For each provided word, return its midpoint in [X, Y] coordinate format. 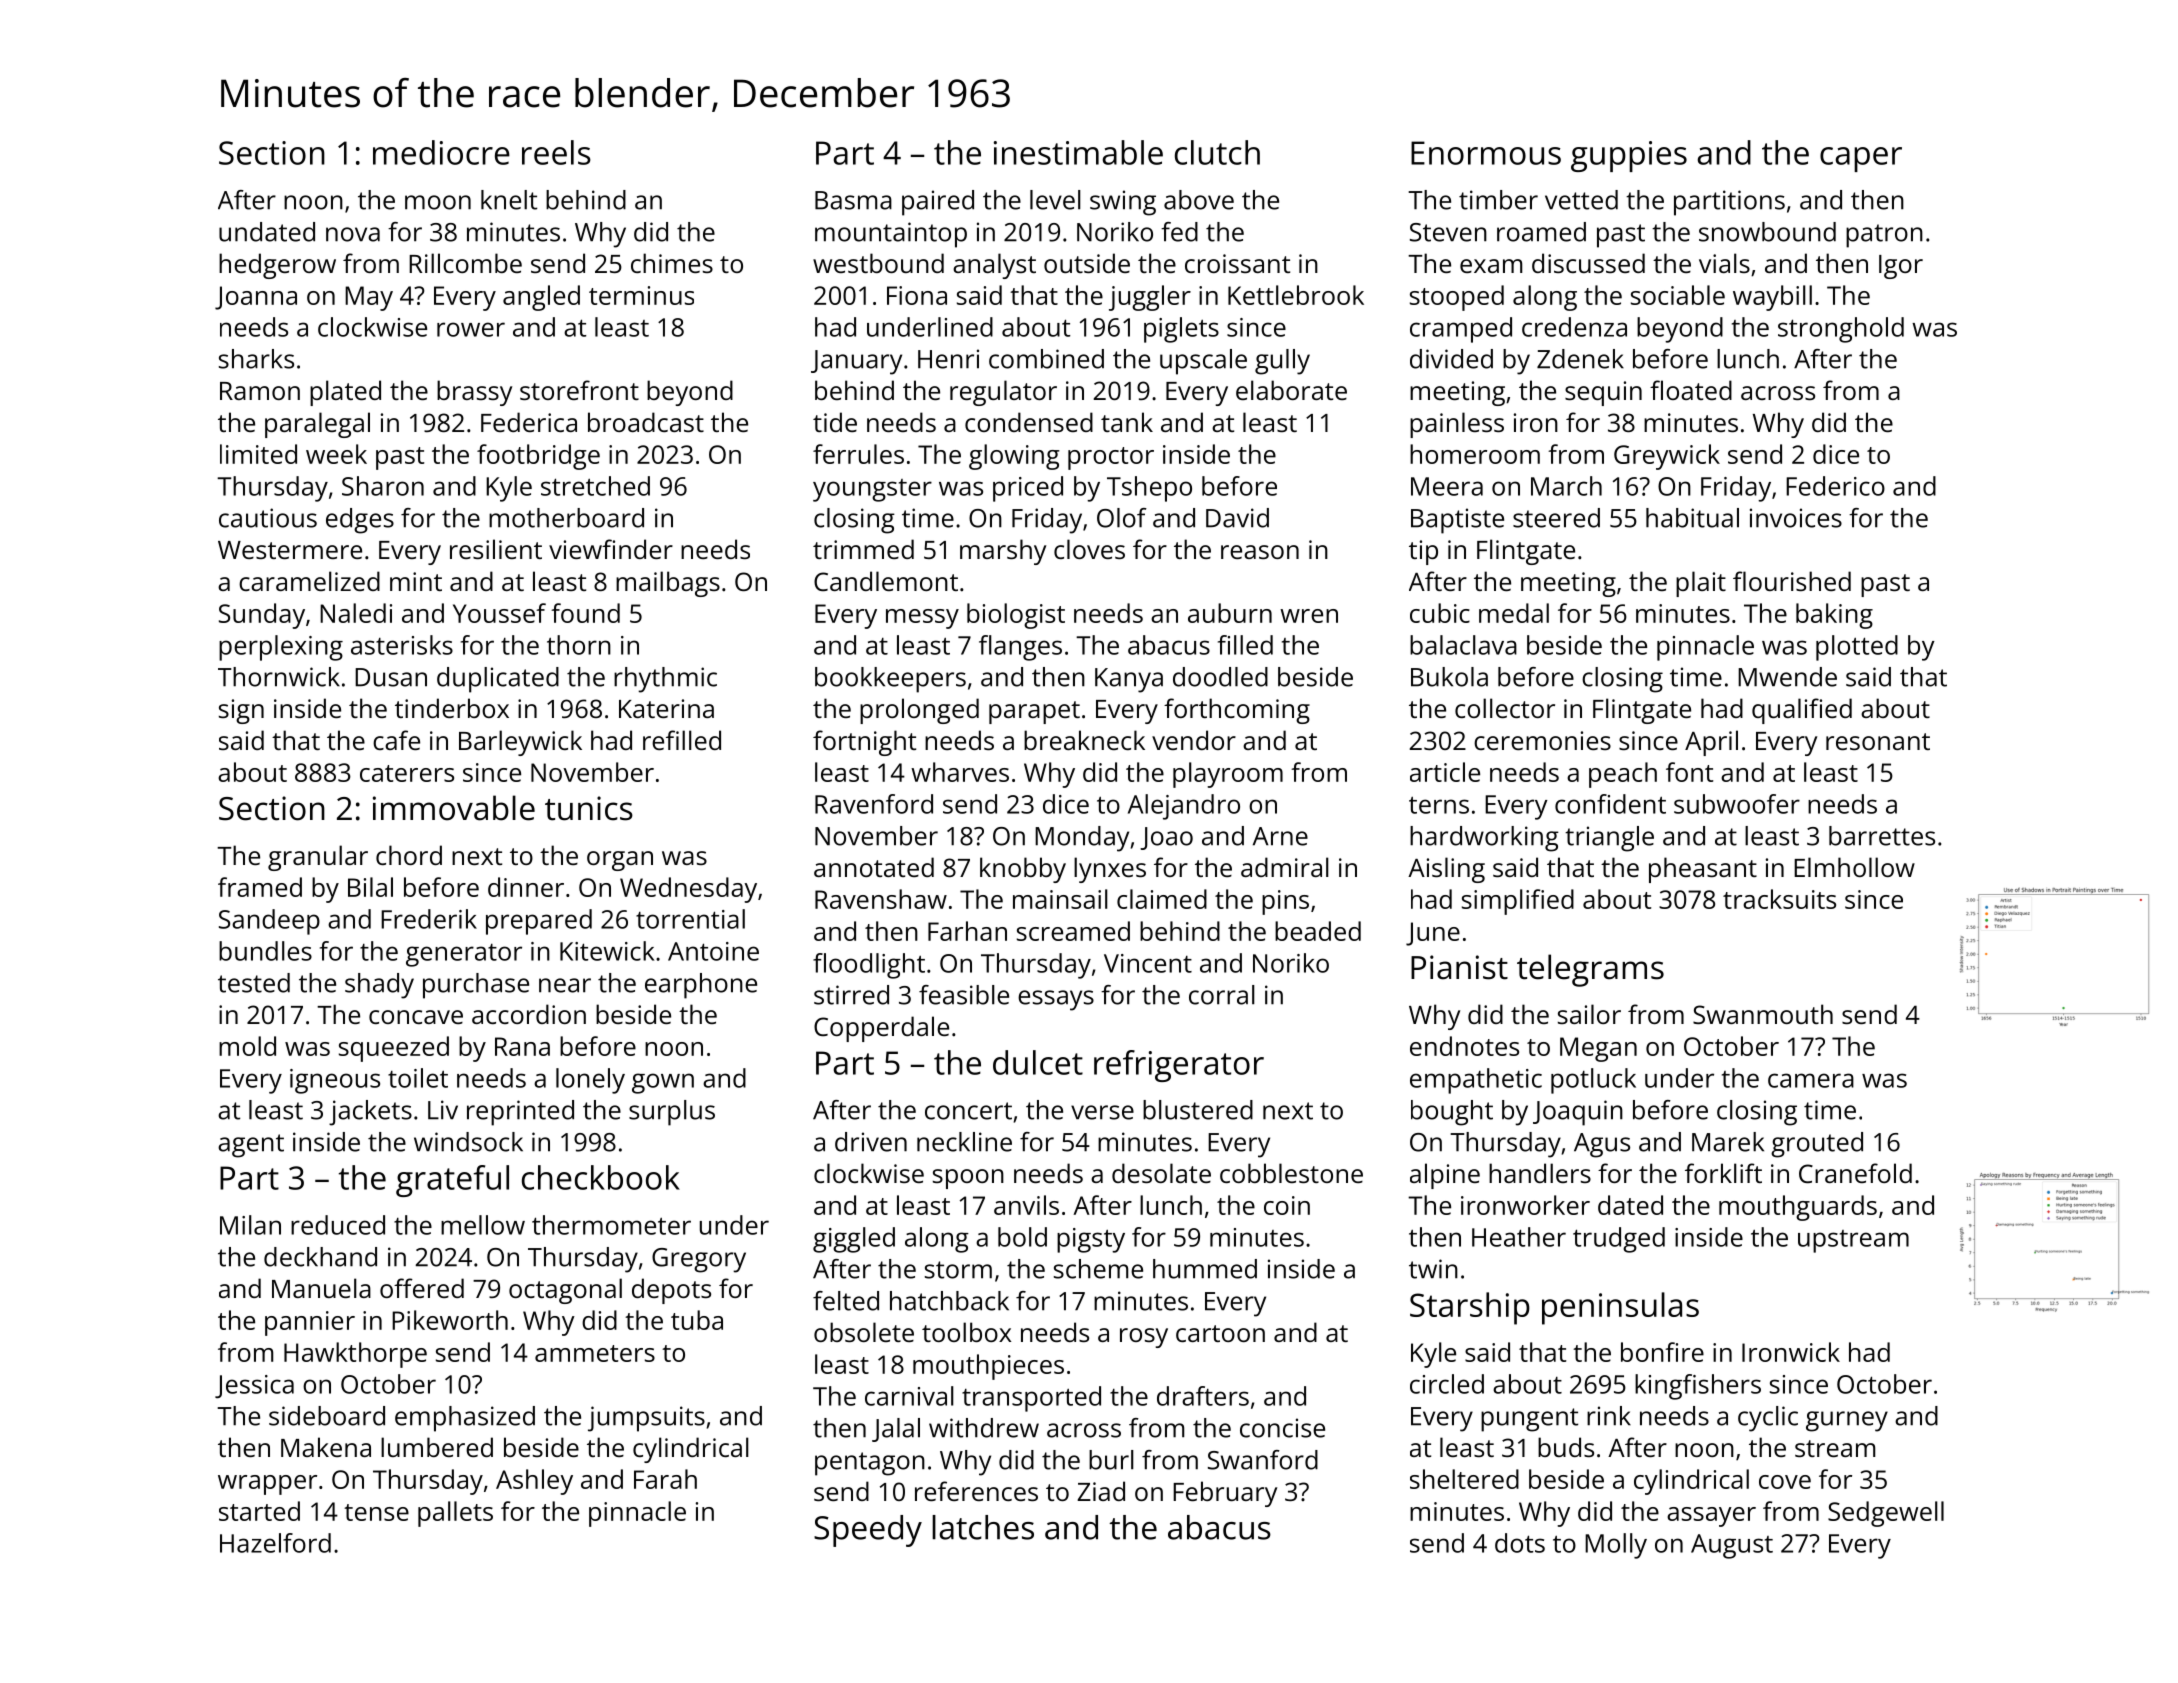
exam [1491, 266]
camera [1811, 1080]
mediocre [441, 152]
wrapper [267, 1485]
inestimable [1078, 152]
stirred [851, 995]
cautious [268, 518]
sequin [1603, 393]
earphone [701, 986]
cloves [1089, 549]
